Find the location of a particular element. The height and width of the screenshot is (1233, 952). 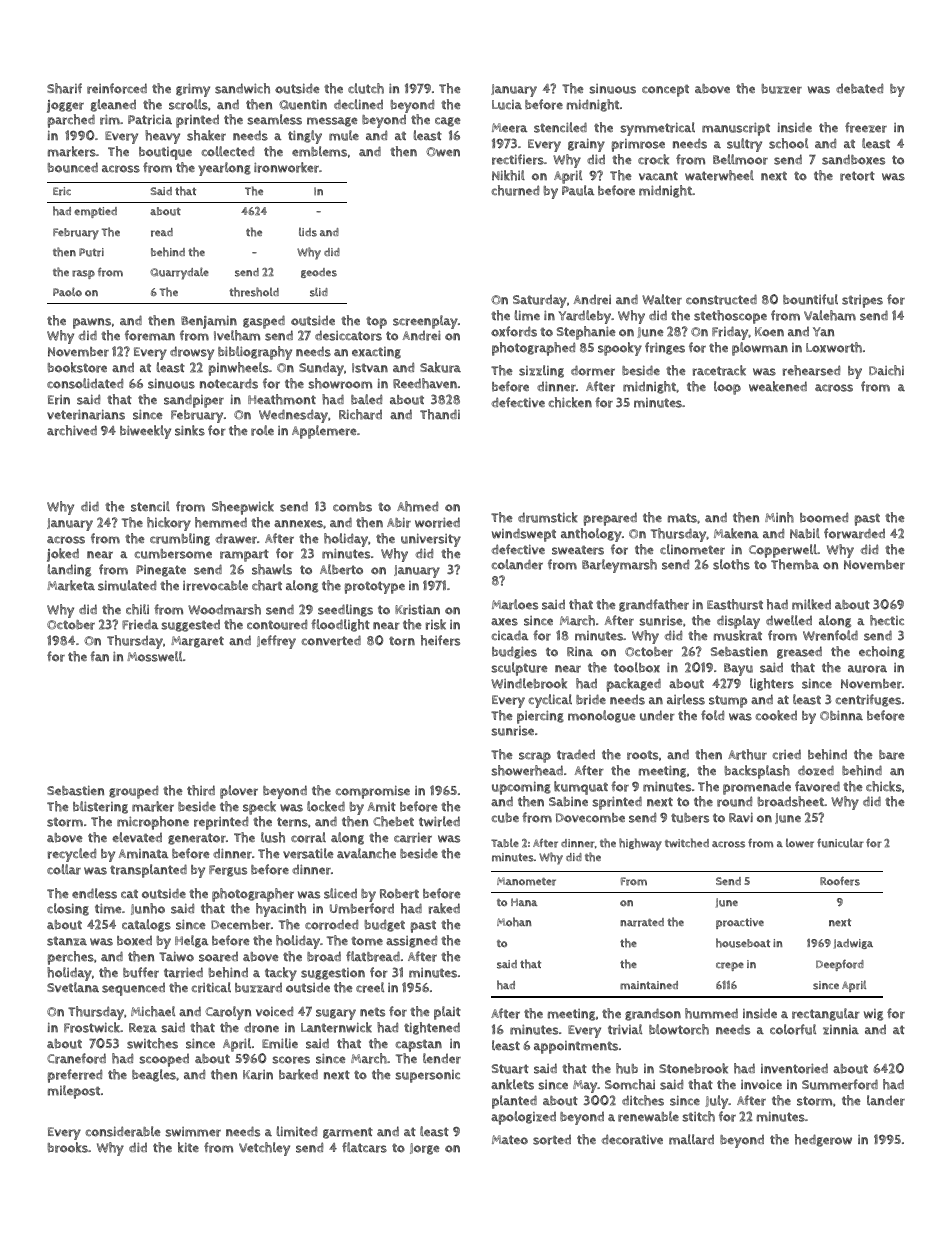

slid is located at coordinates (319, 292).
